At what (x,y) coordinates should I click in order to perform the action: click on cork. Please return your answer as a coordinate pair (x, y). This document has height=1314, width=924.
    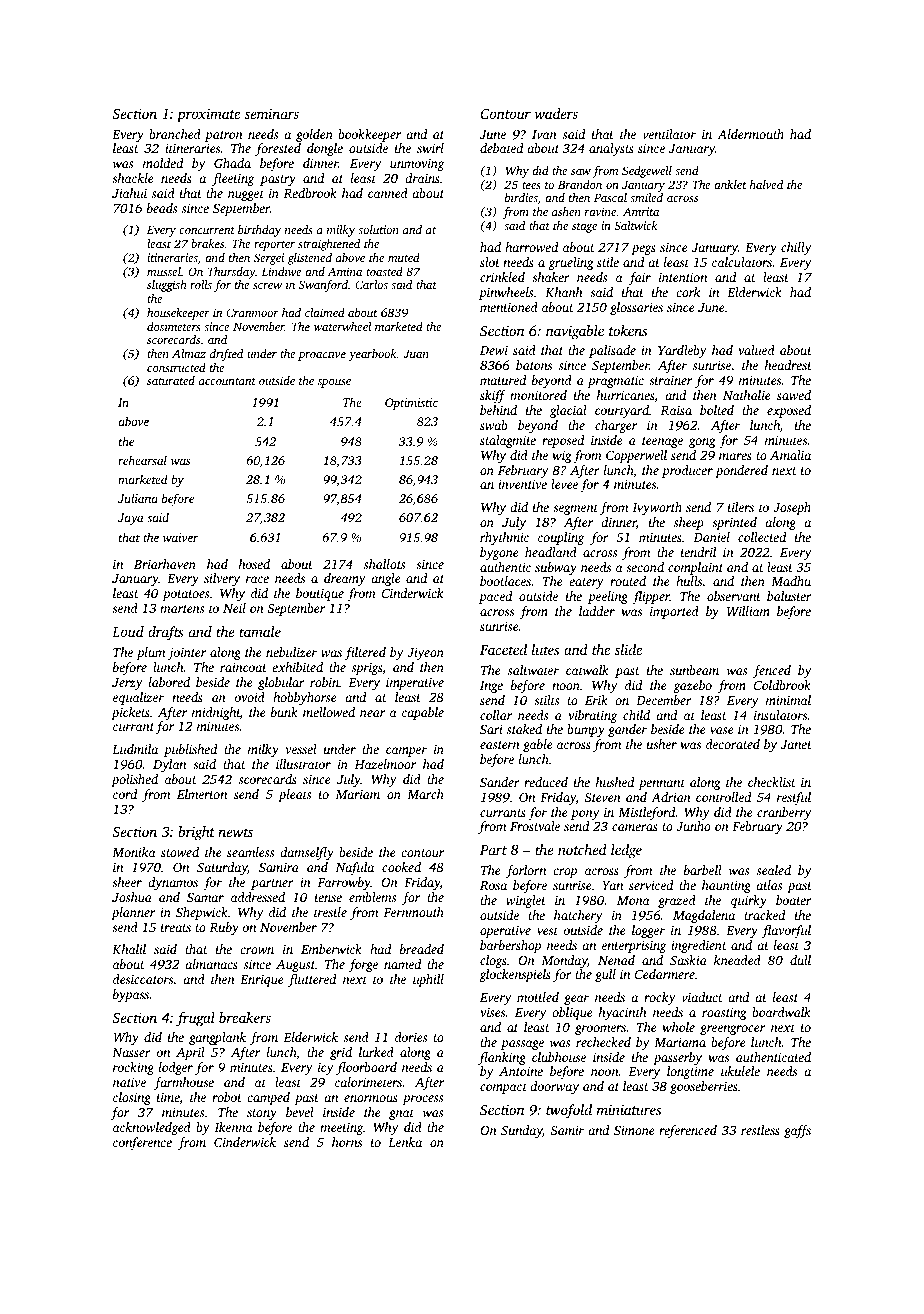
    Looking at the image, I should click on (688, 292).
